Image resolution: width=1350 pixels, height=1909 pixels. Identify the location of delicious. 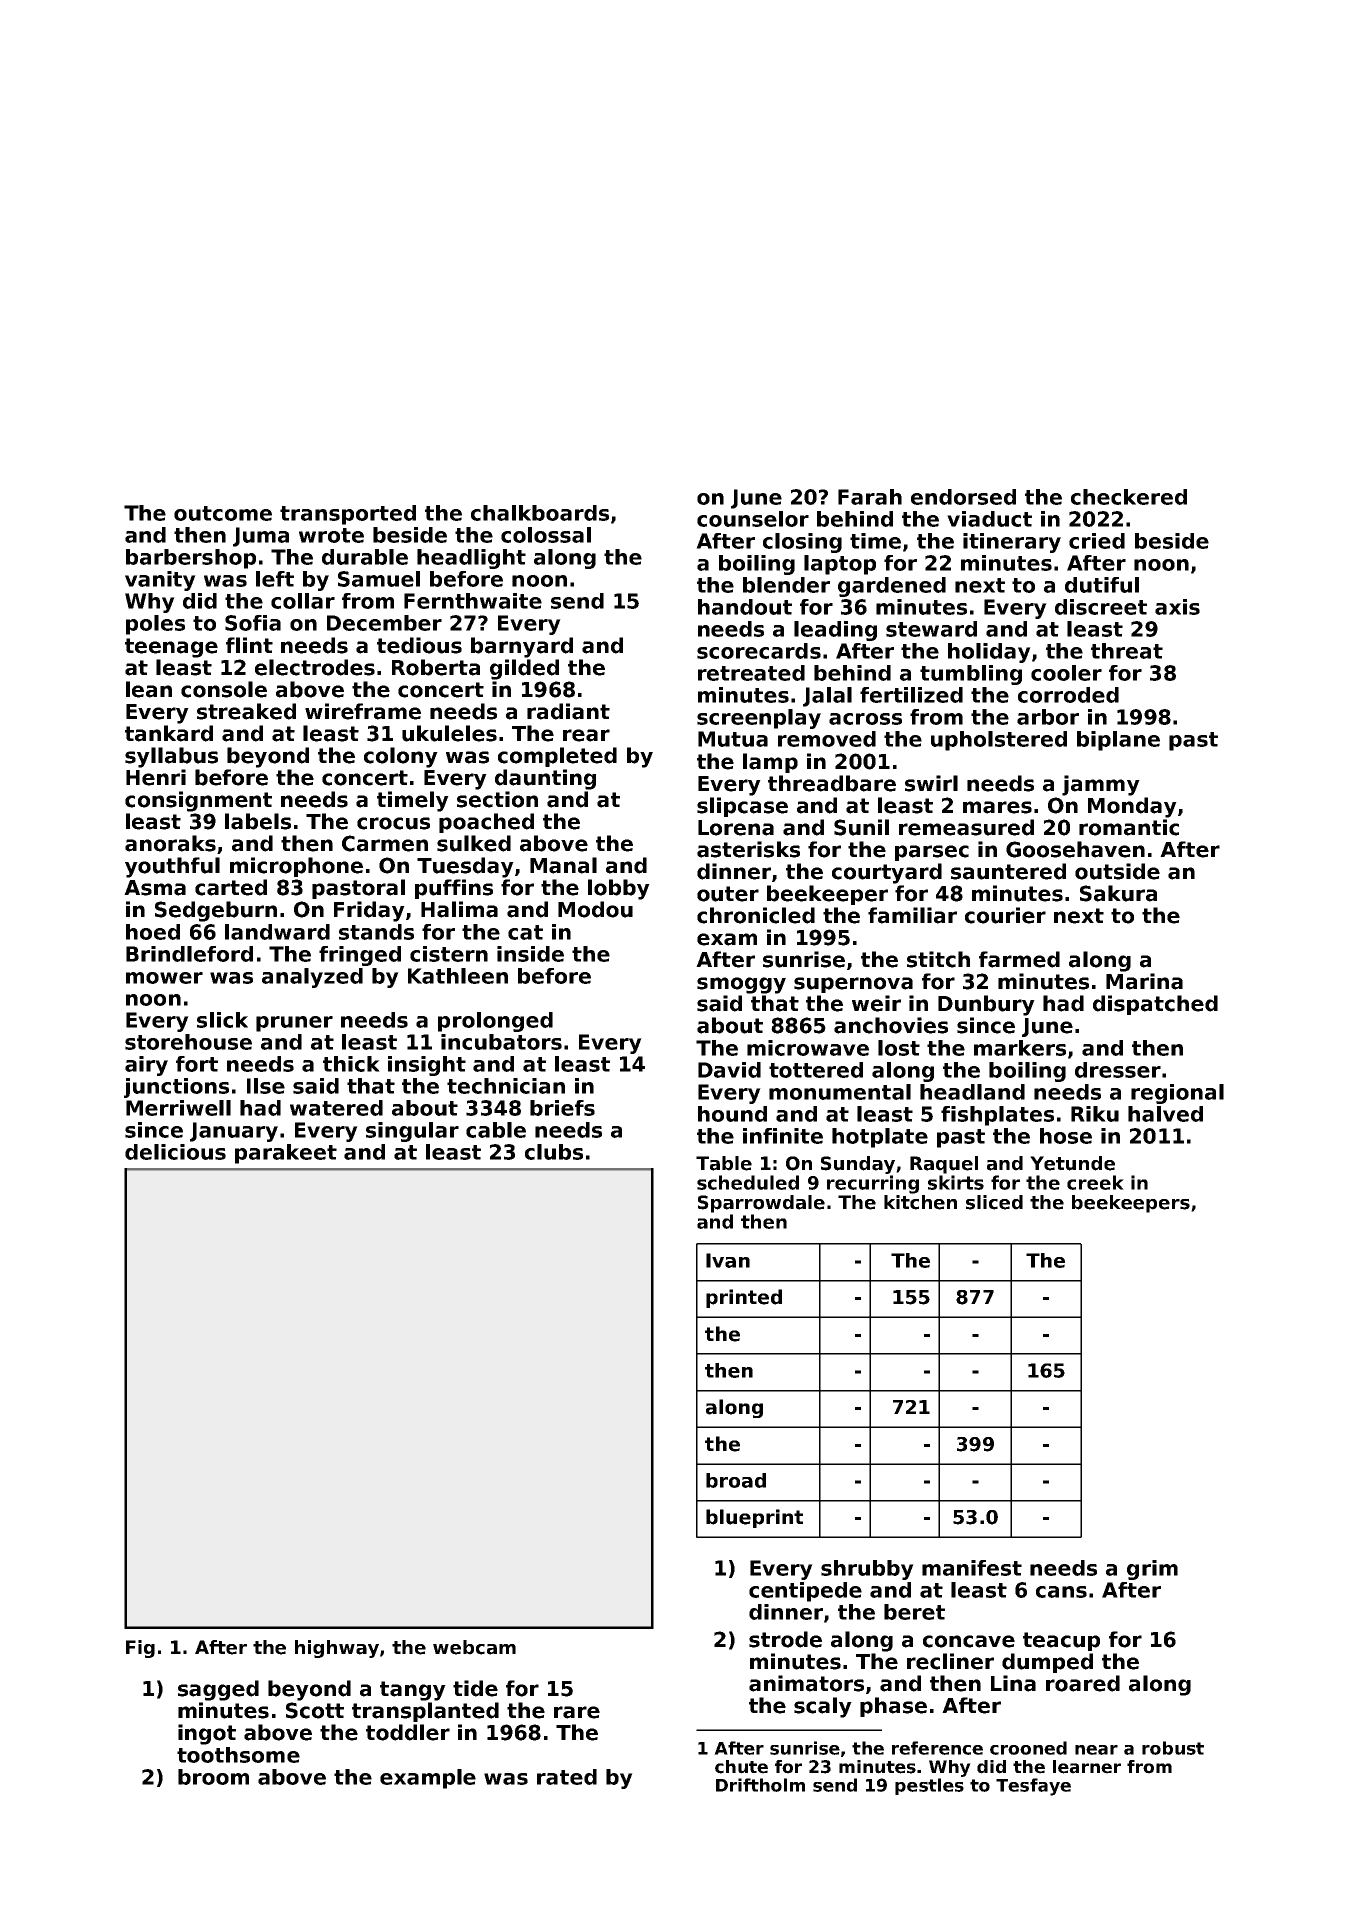
(175, 1152).
